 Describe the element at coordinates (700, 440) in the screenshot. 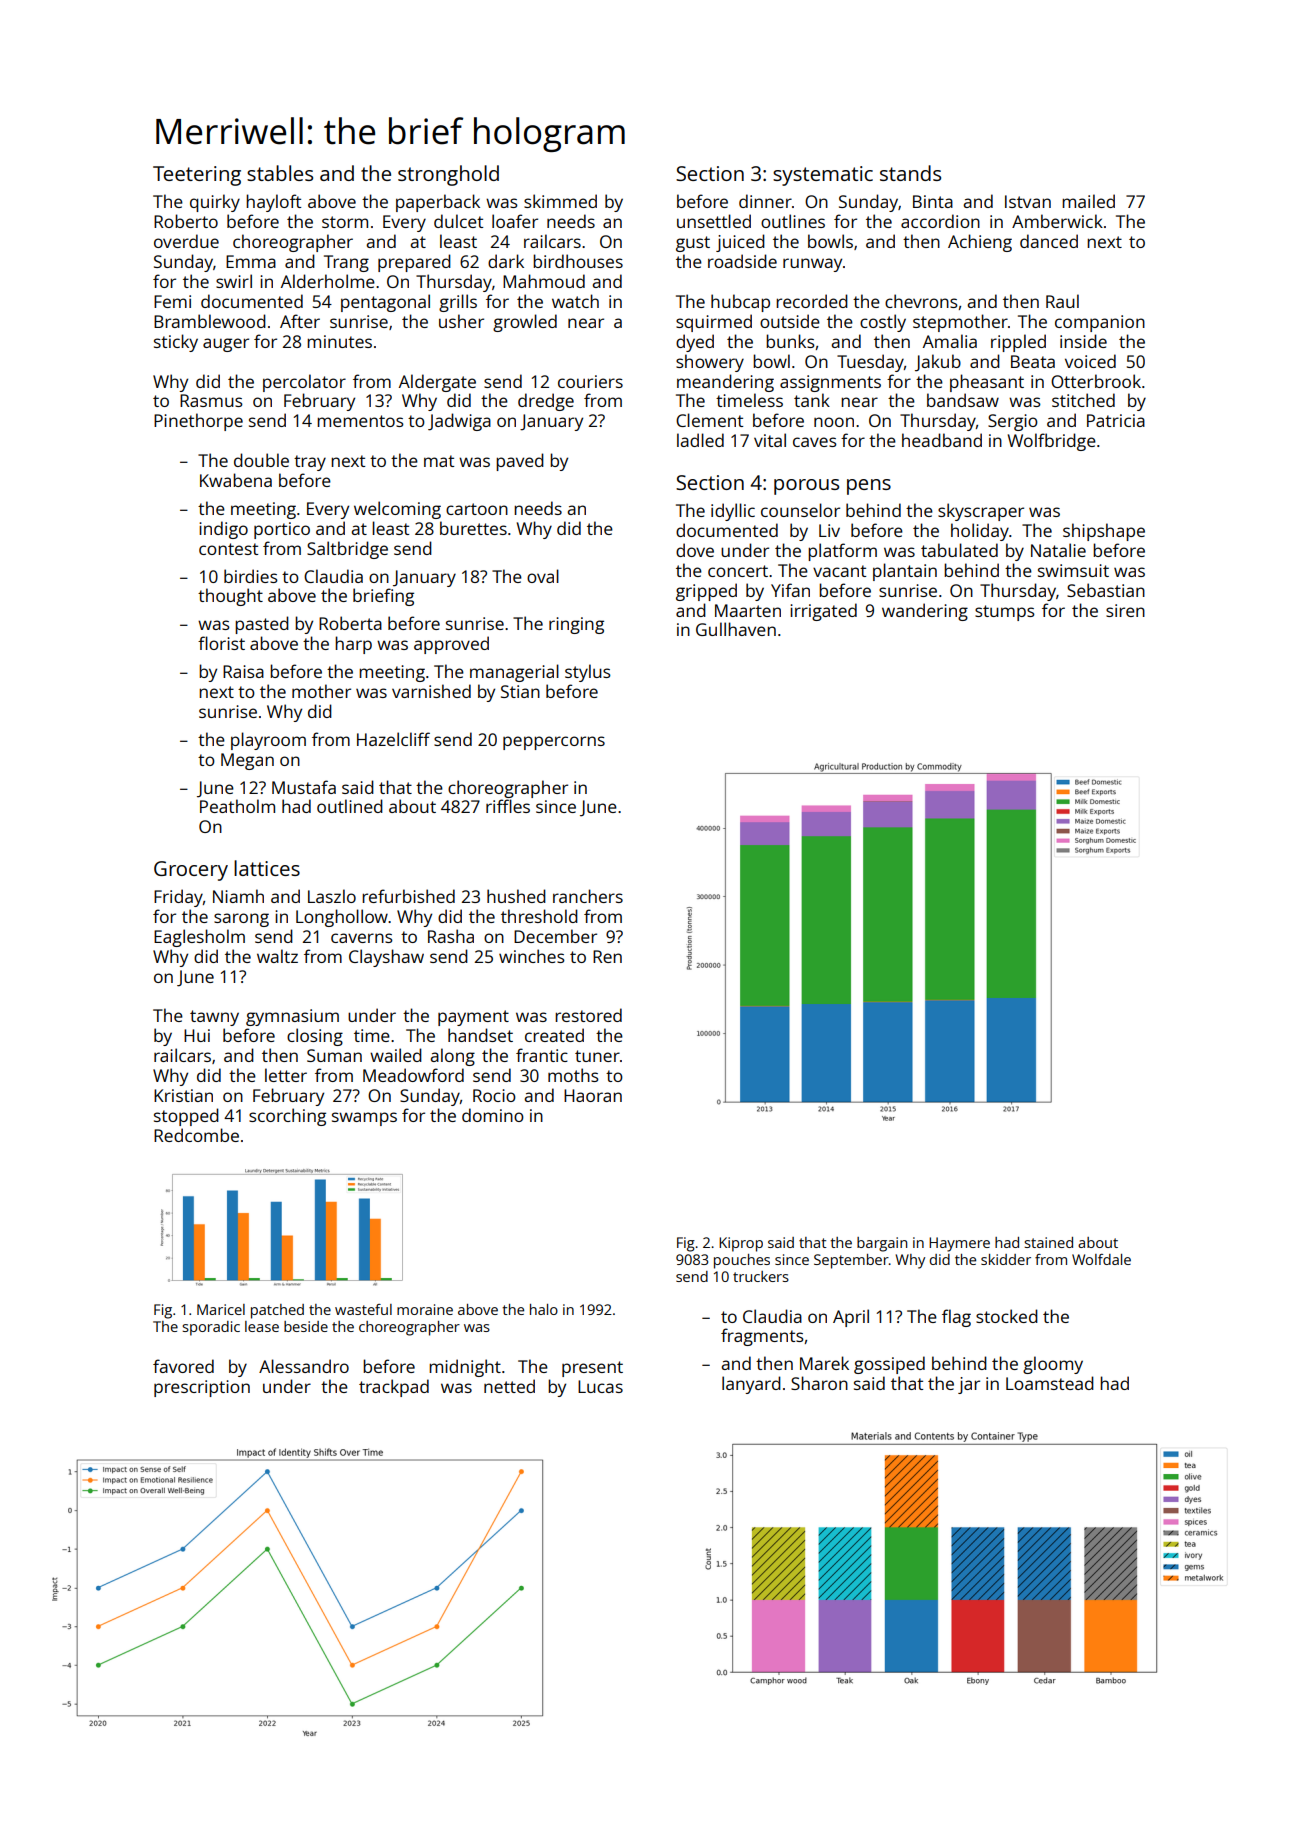

I see `ladled` at that location.
